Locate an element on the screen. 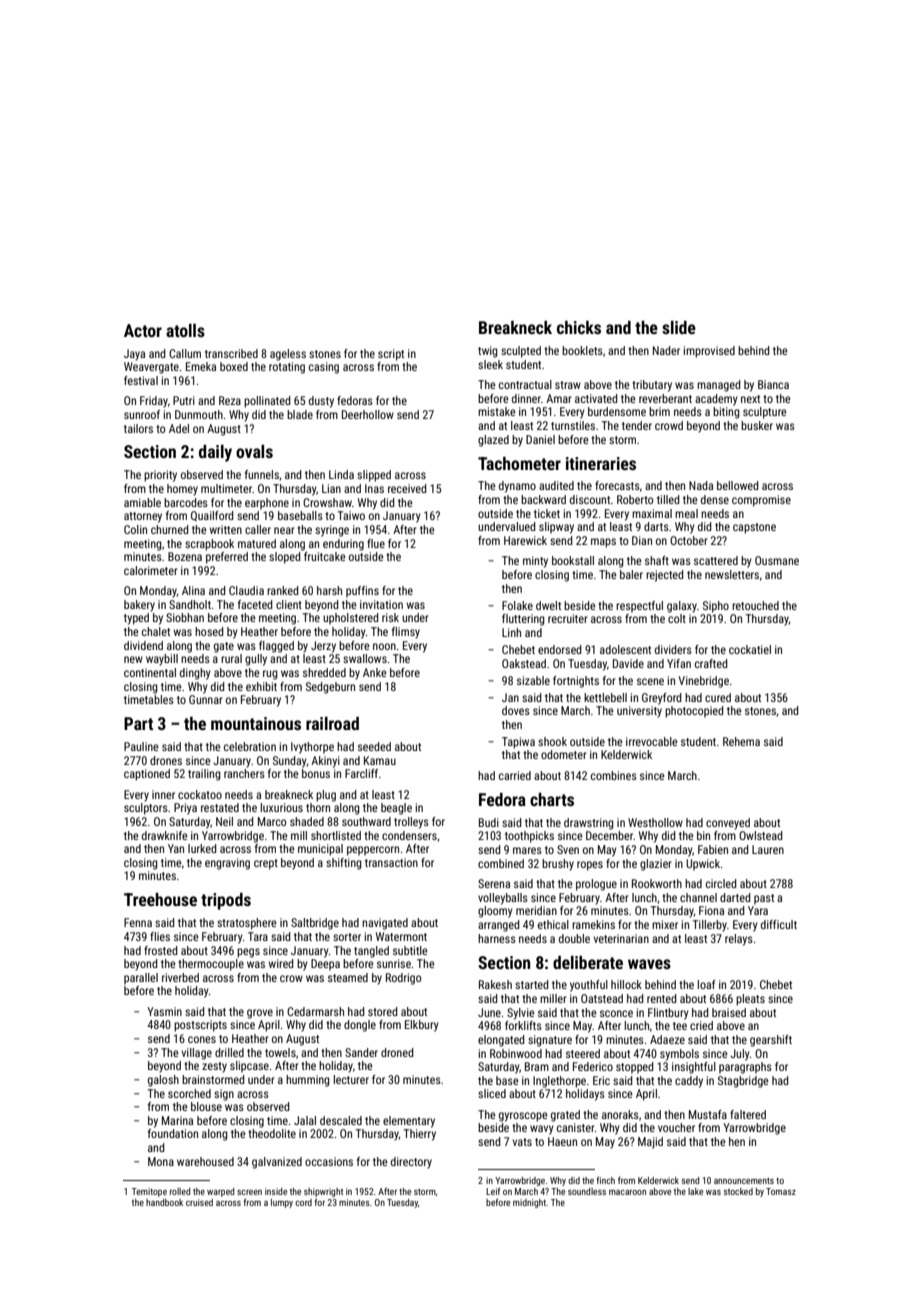  sculpted is located at coordinates (521, 352).
